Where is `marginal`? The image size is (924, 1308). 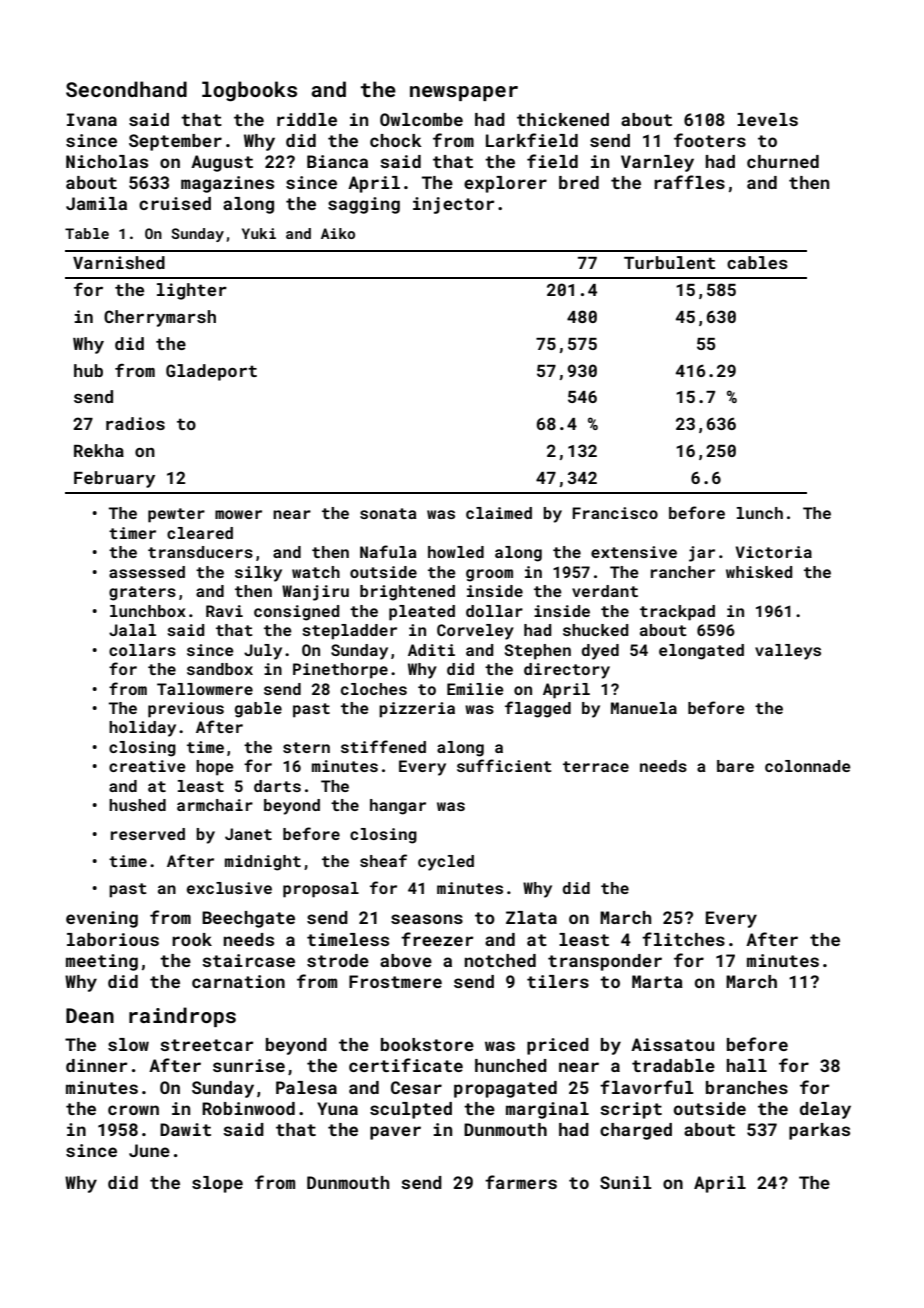
marginal is located at coordinates (547, 1110).
